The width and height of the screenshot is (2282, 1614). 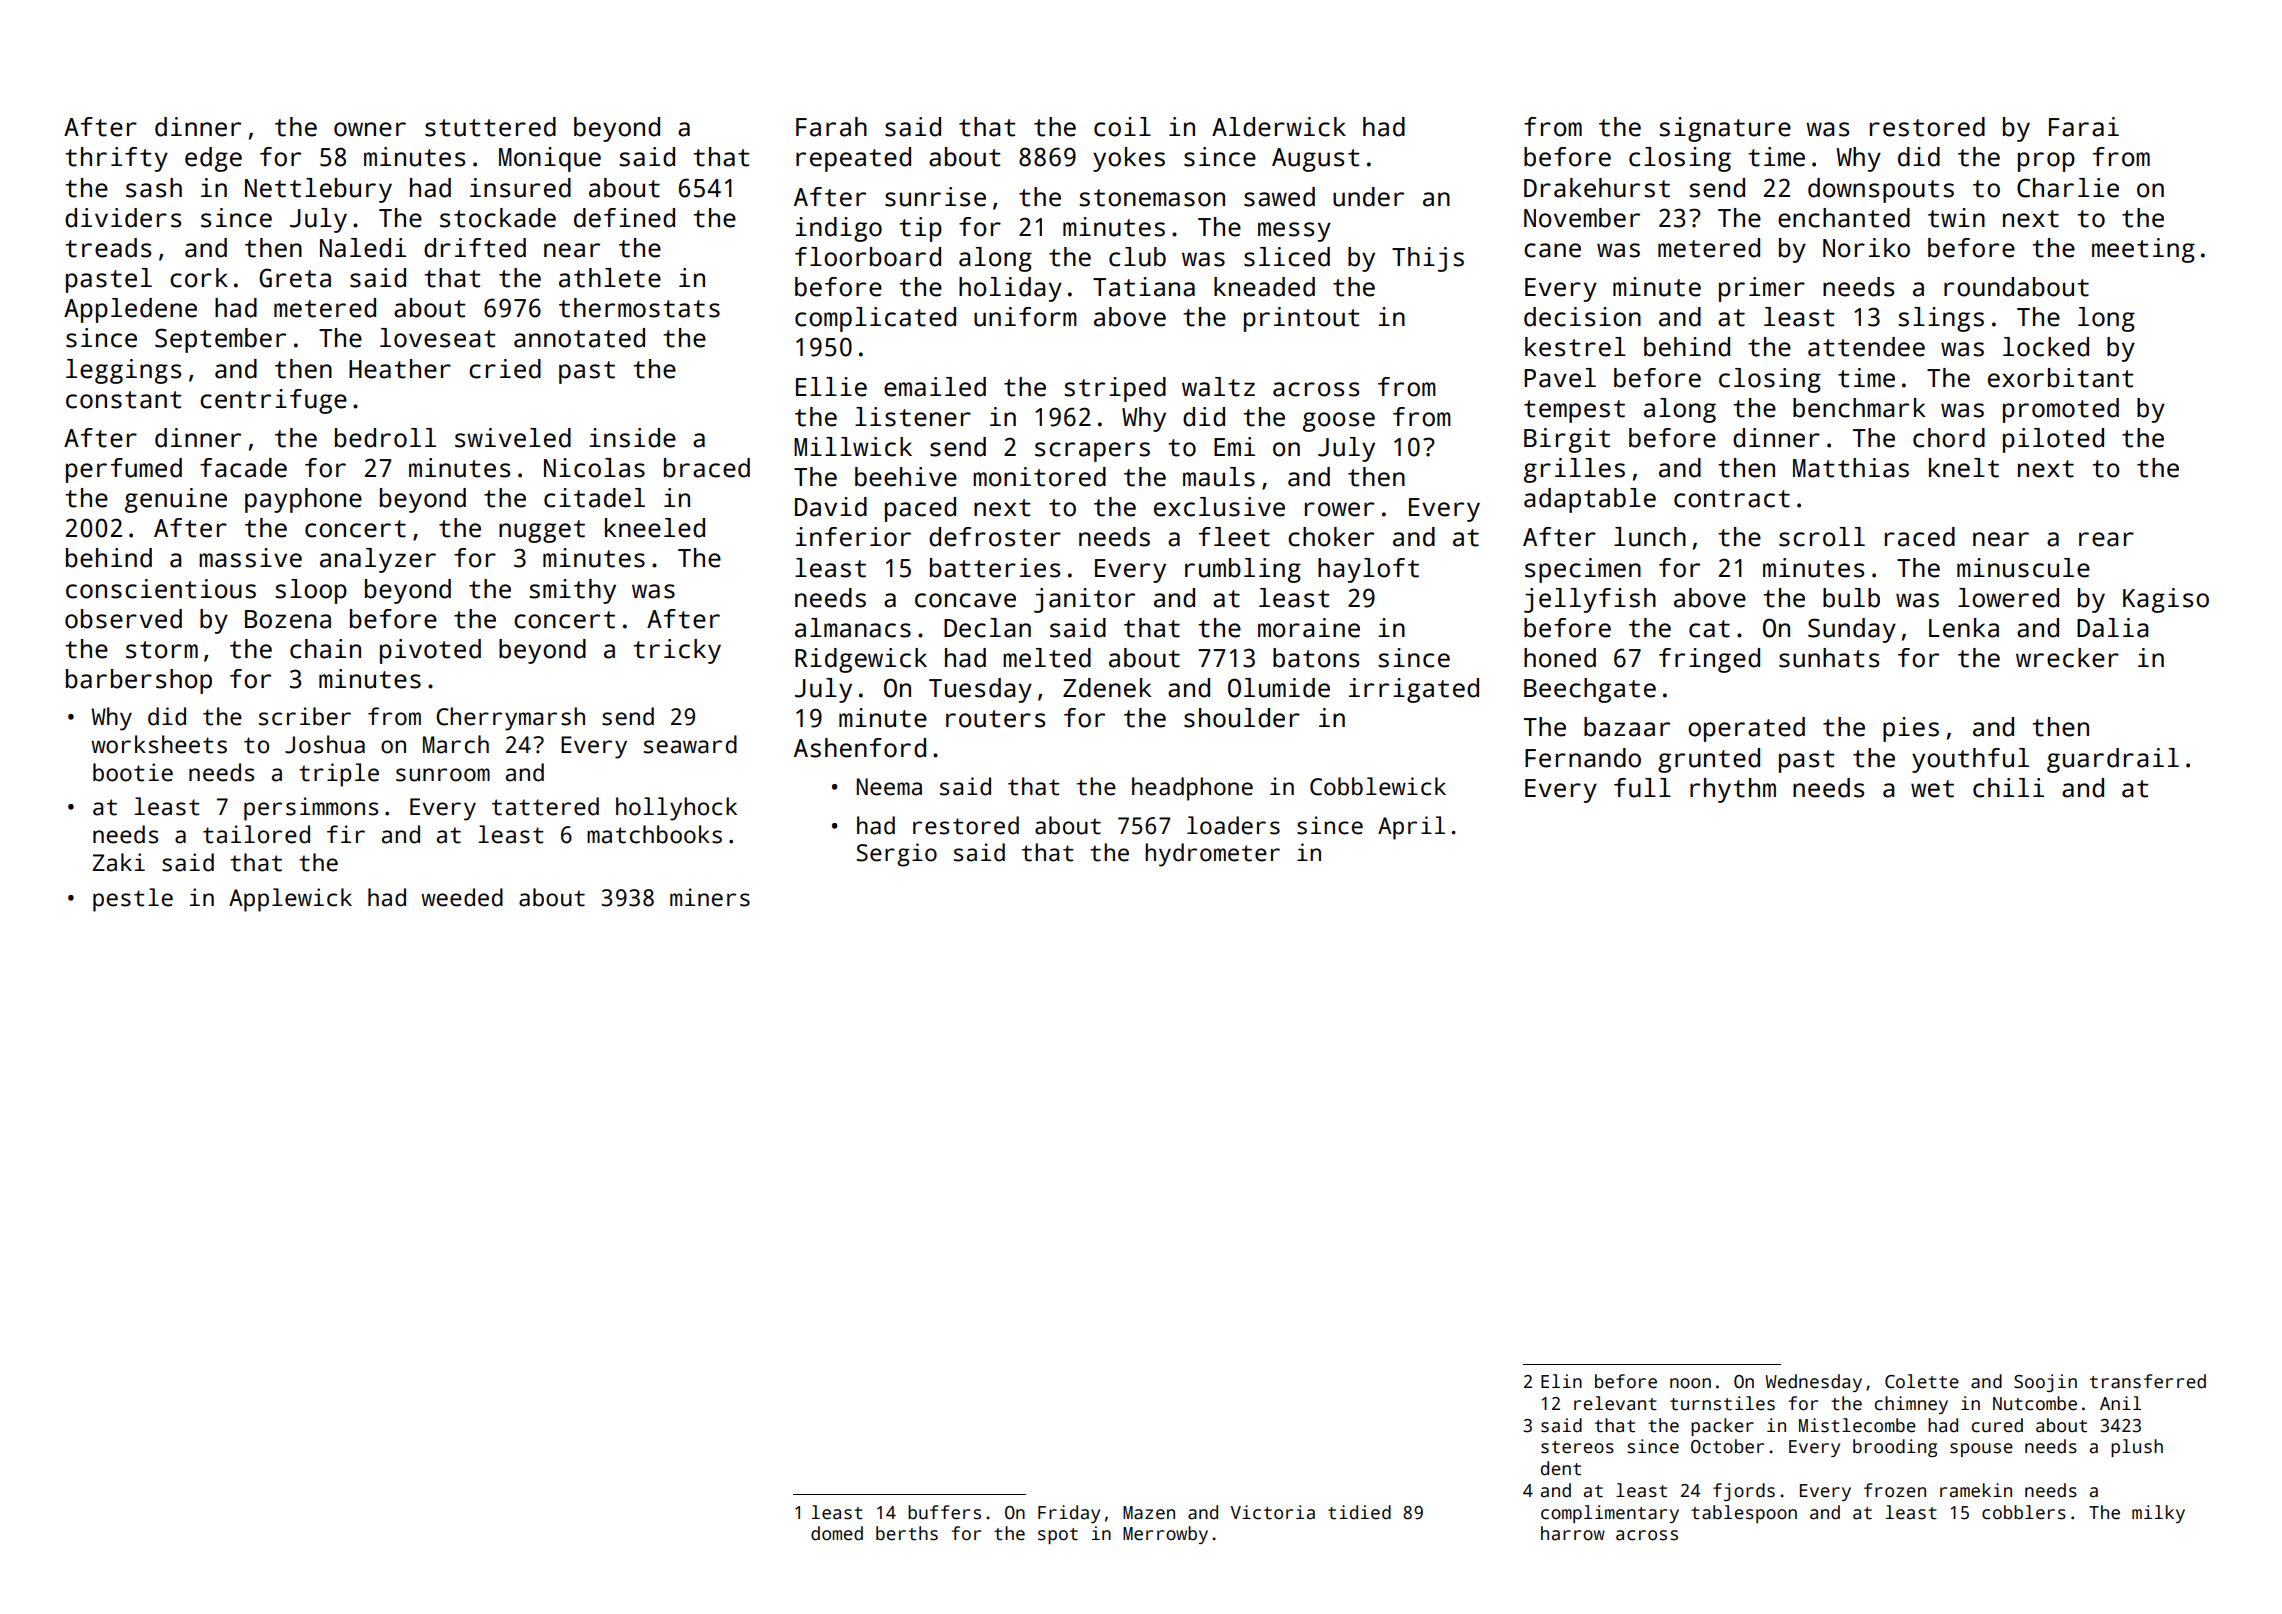 I want to click on rower, so click(x=1339, y=509).
